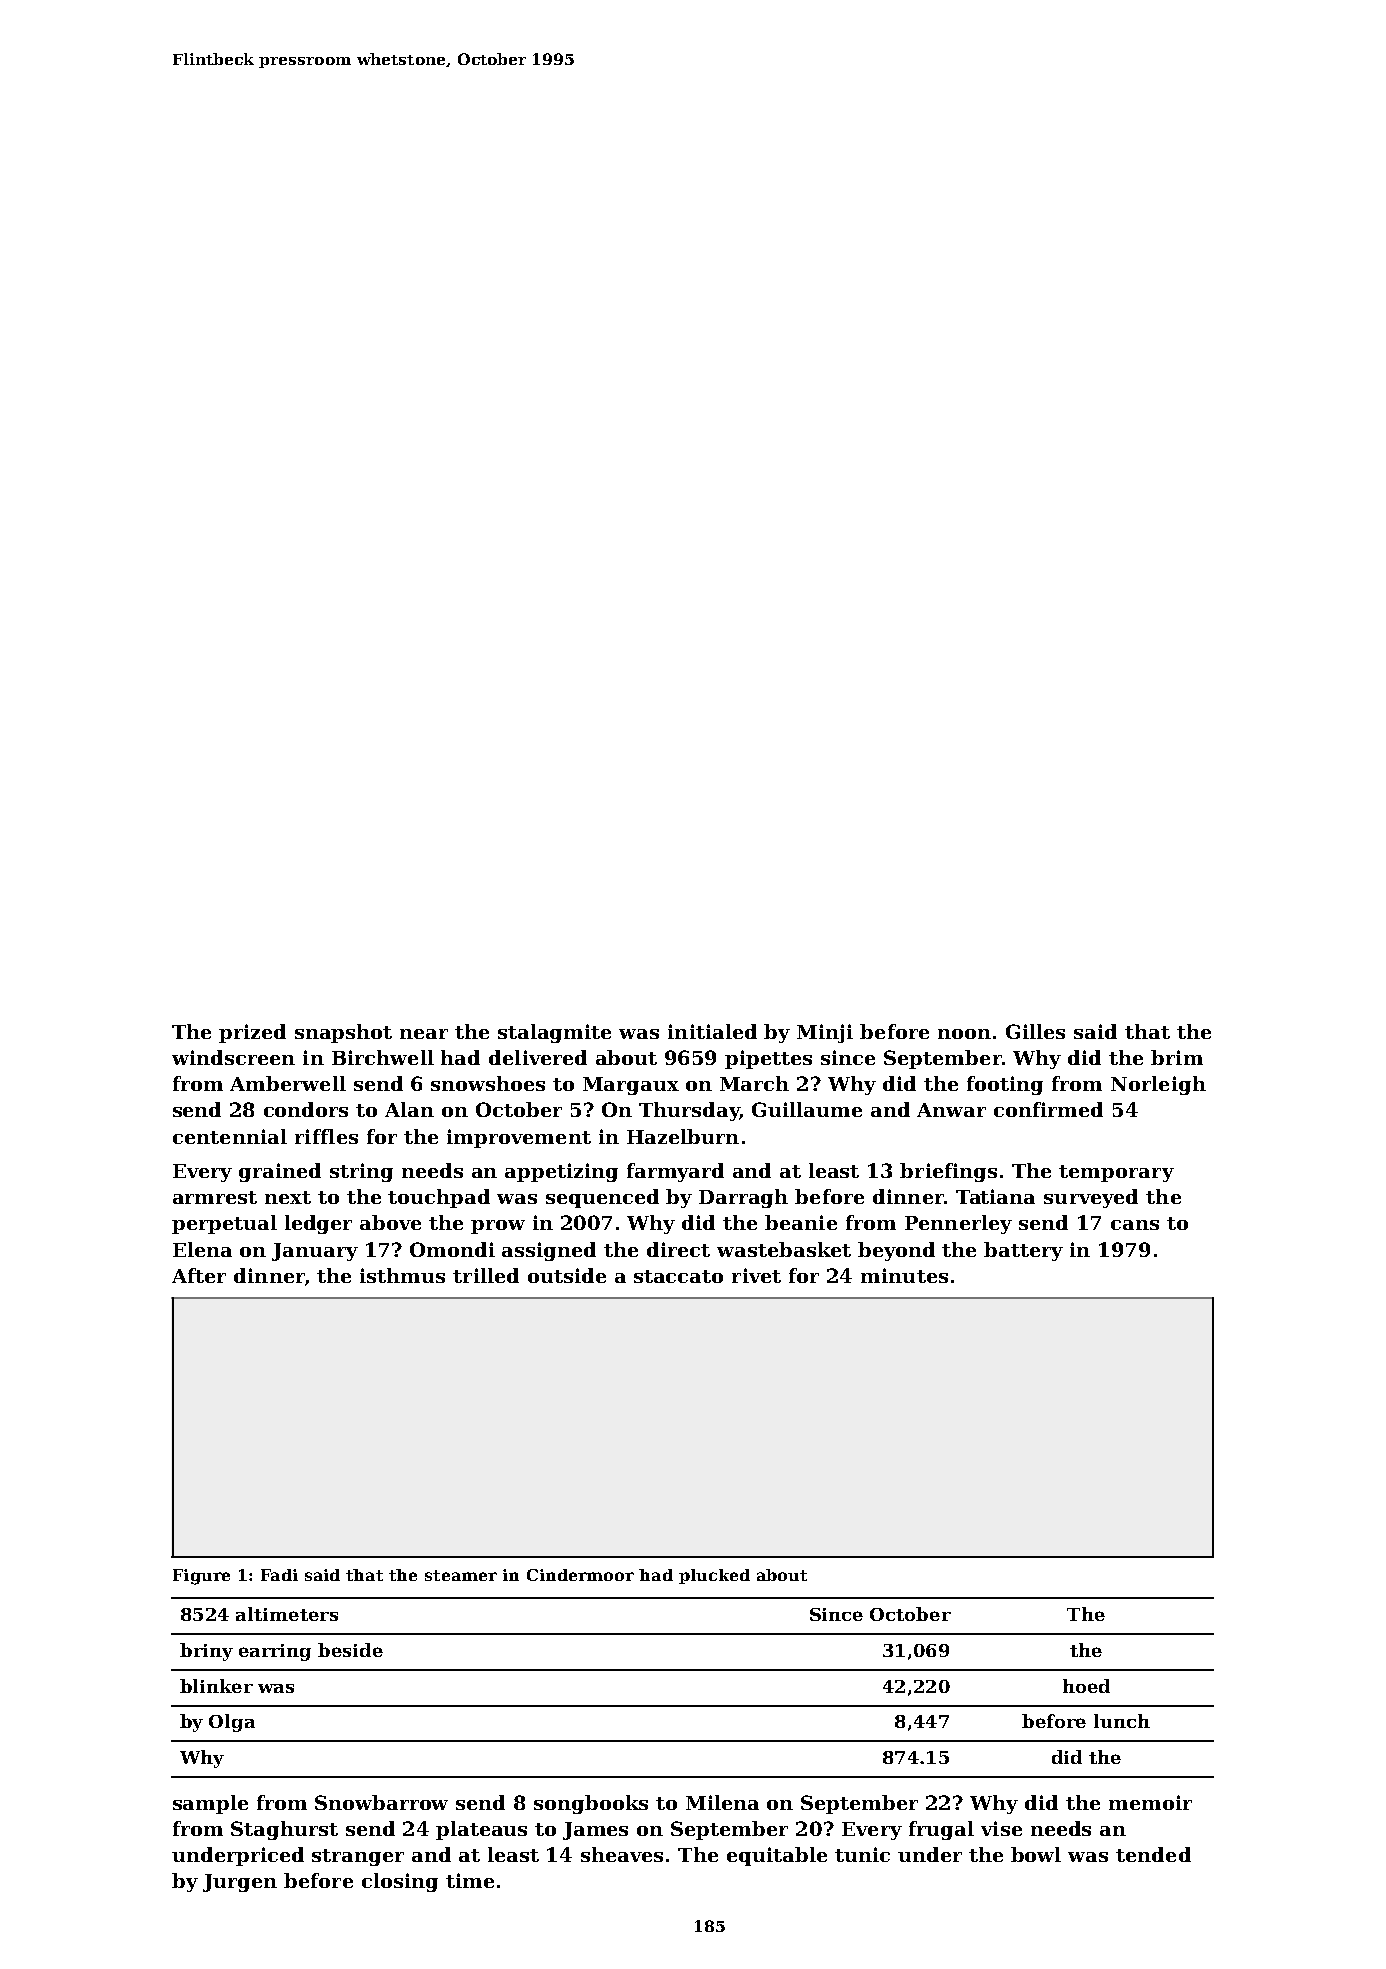 This document has width=1386, height=1969. I want to click on plucked, so click(714, 1576).
